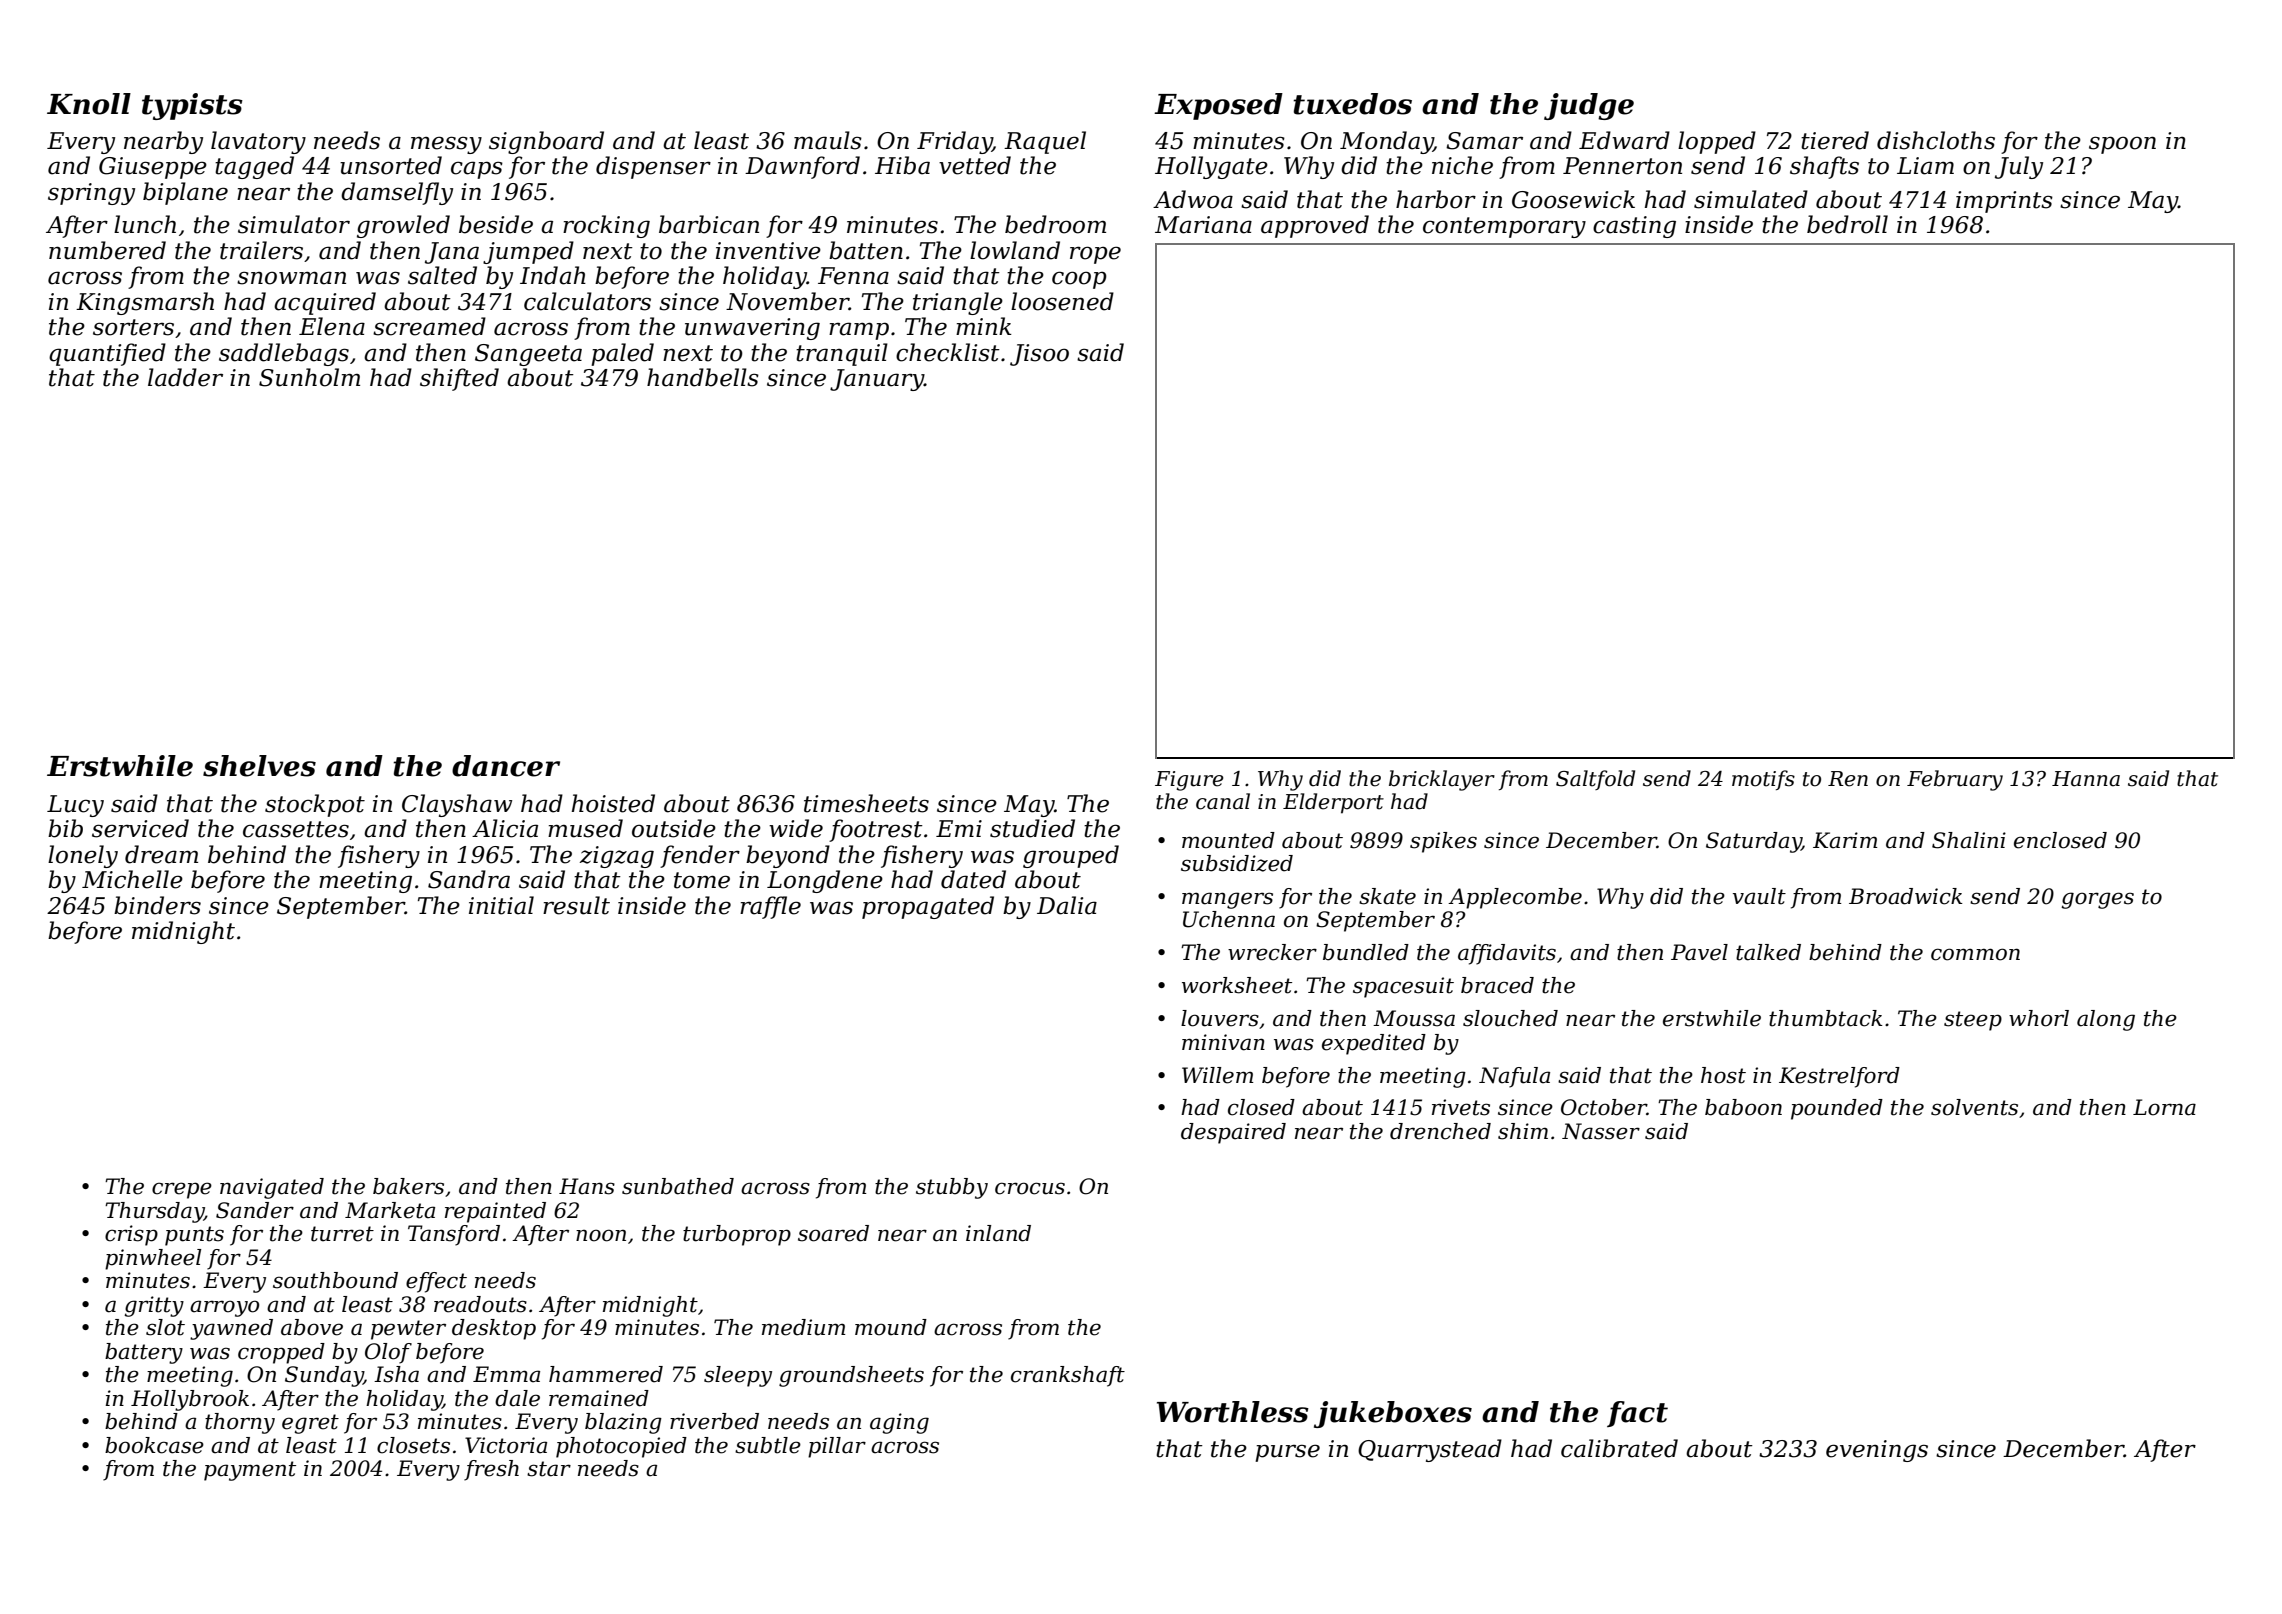  What do you see at coordinates (491, 1470) in the image?
I see `fresh` at bounding box center [491, 1470].
